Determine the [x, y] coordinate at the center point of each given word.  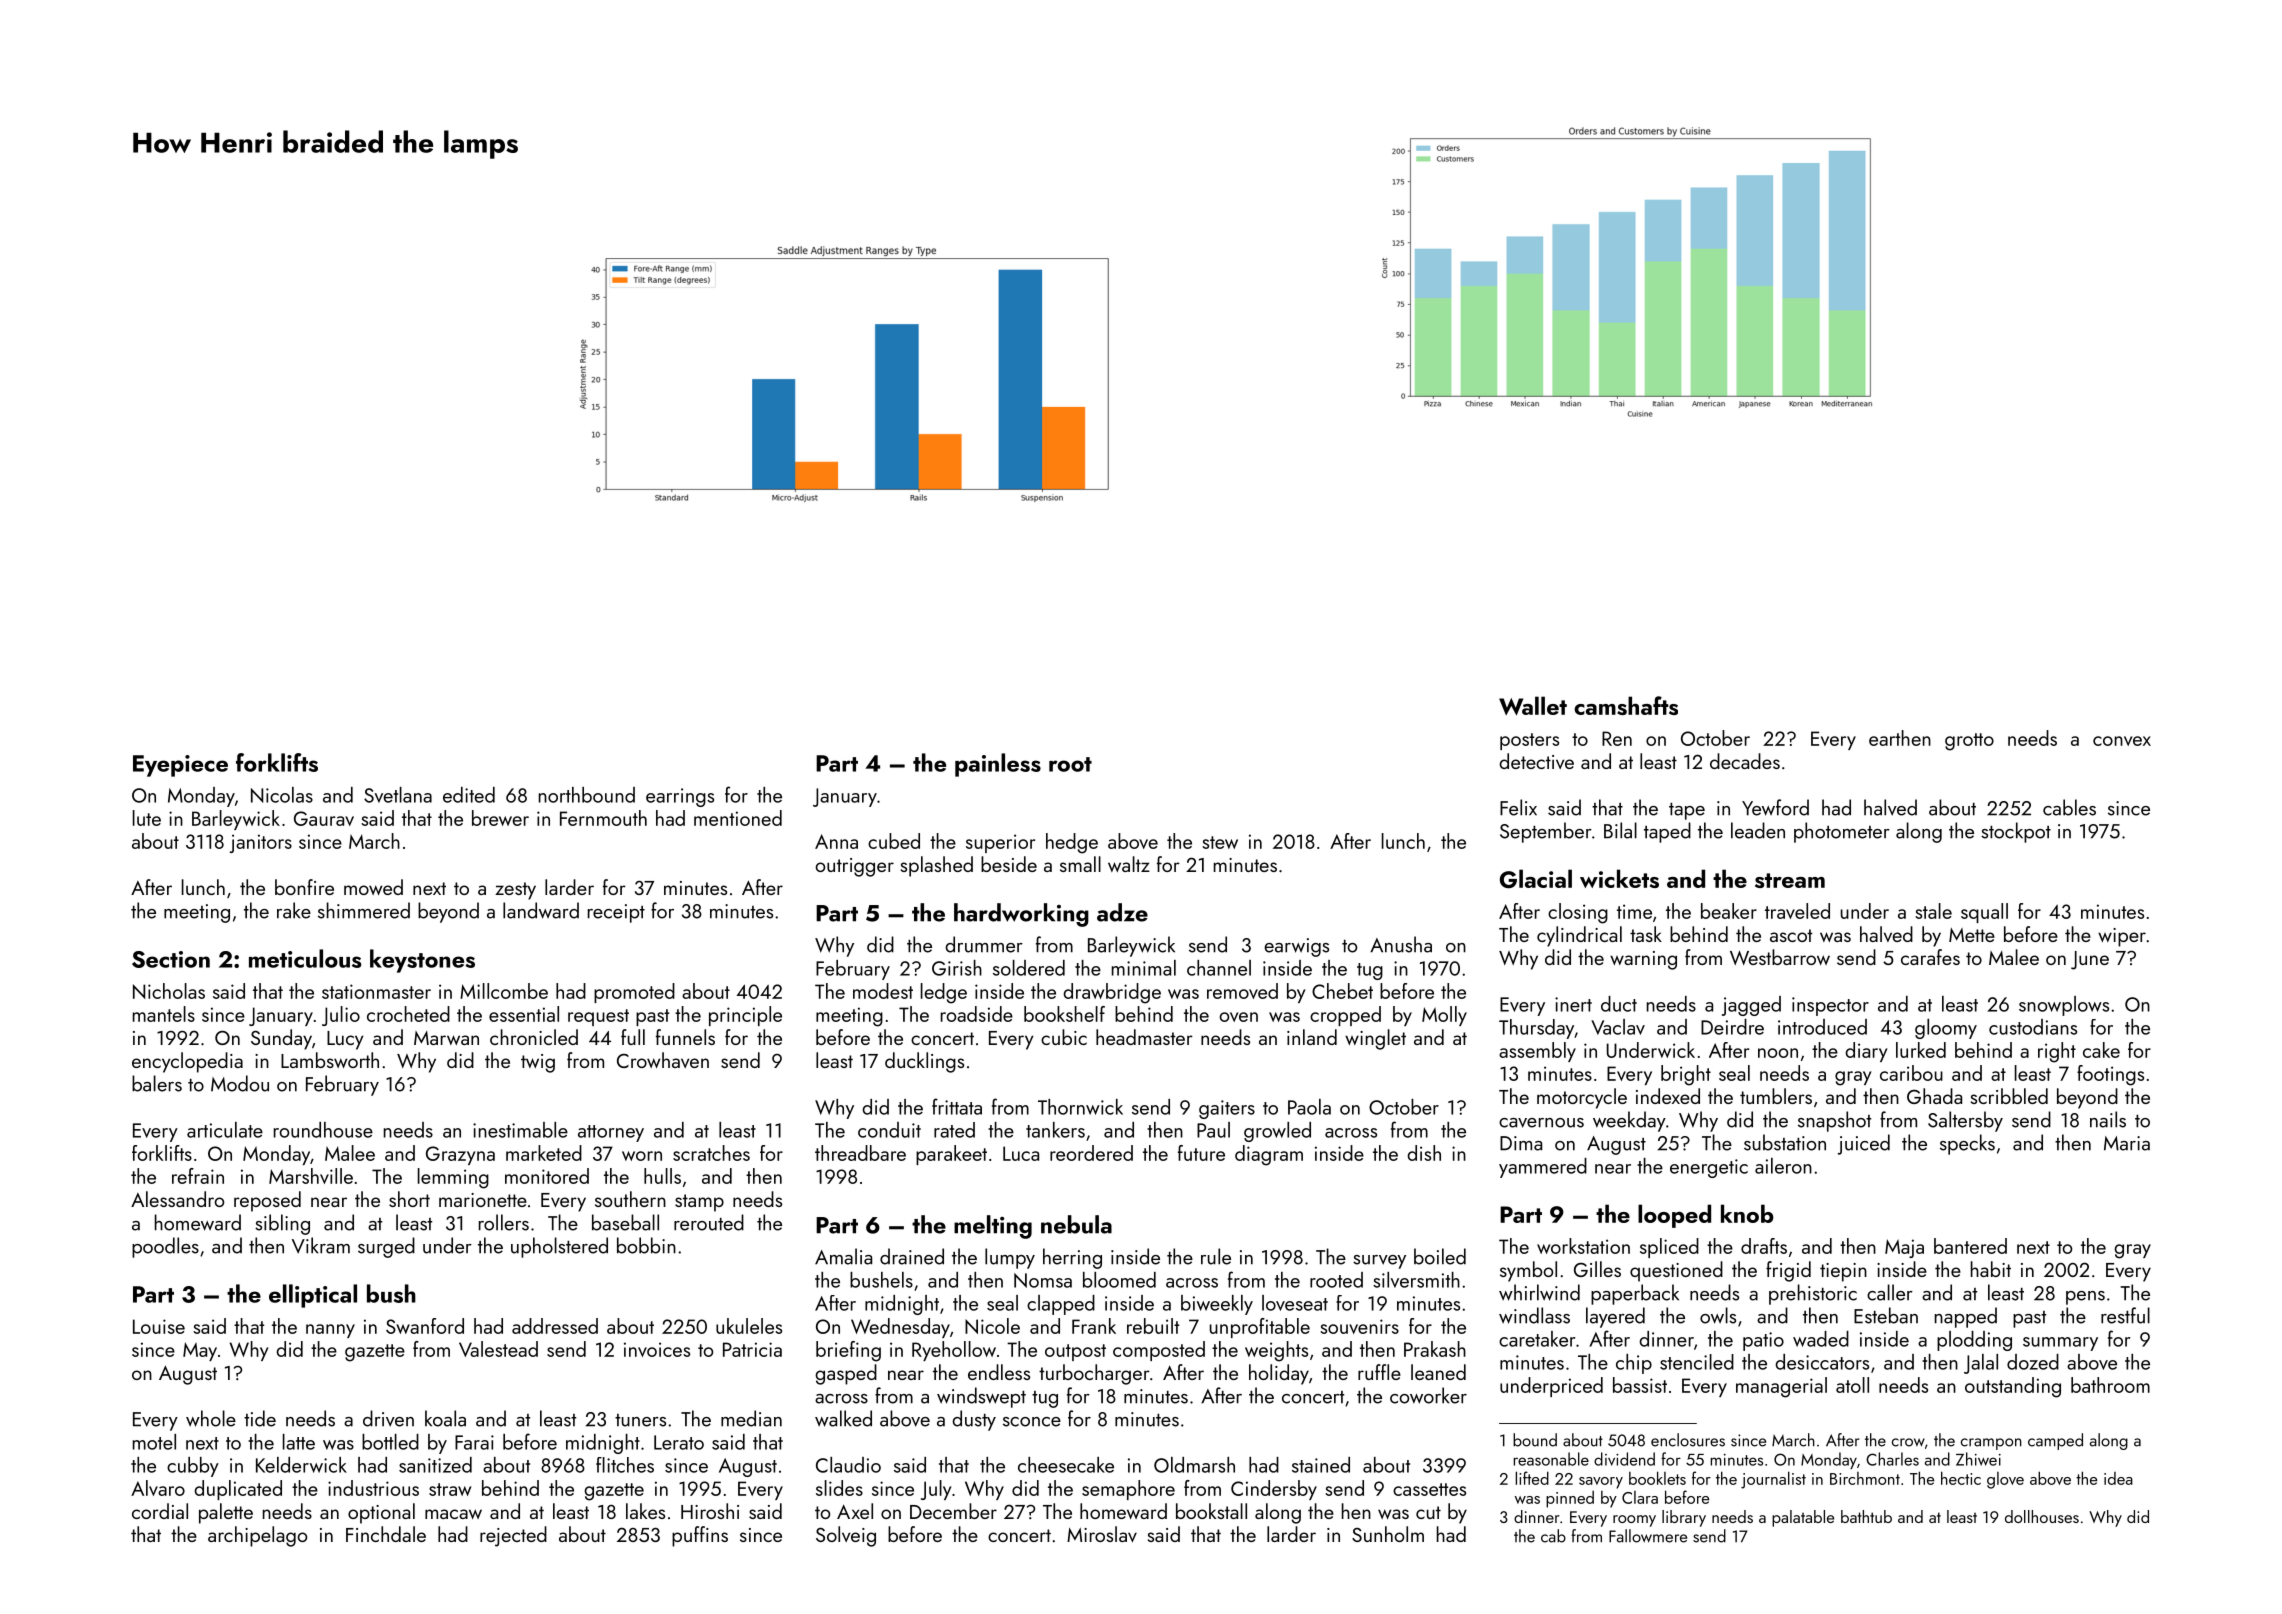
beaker [1729, 911]
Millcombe [504, 991]
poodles [165, 1247]
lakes [645, 1511]
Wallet [1533, 705]
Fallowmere [1648, 1536]
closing [1578, 913]
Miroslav [1102, 1534]
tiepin [1843, 1272]
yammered [1543, 1168]
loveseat [1295, 1303]
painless [998, 765]
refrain [198, 1176]
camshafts [1626, 705]
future [1201, 1153]
